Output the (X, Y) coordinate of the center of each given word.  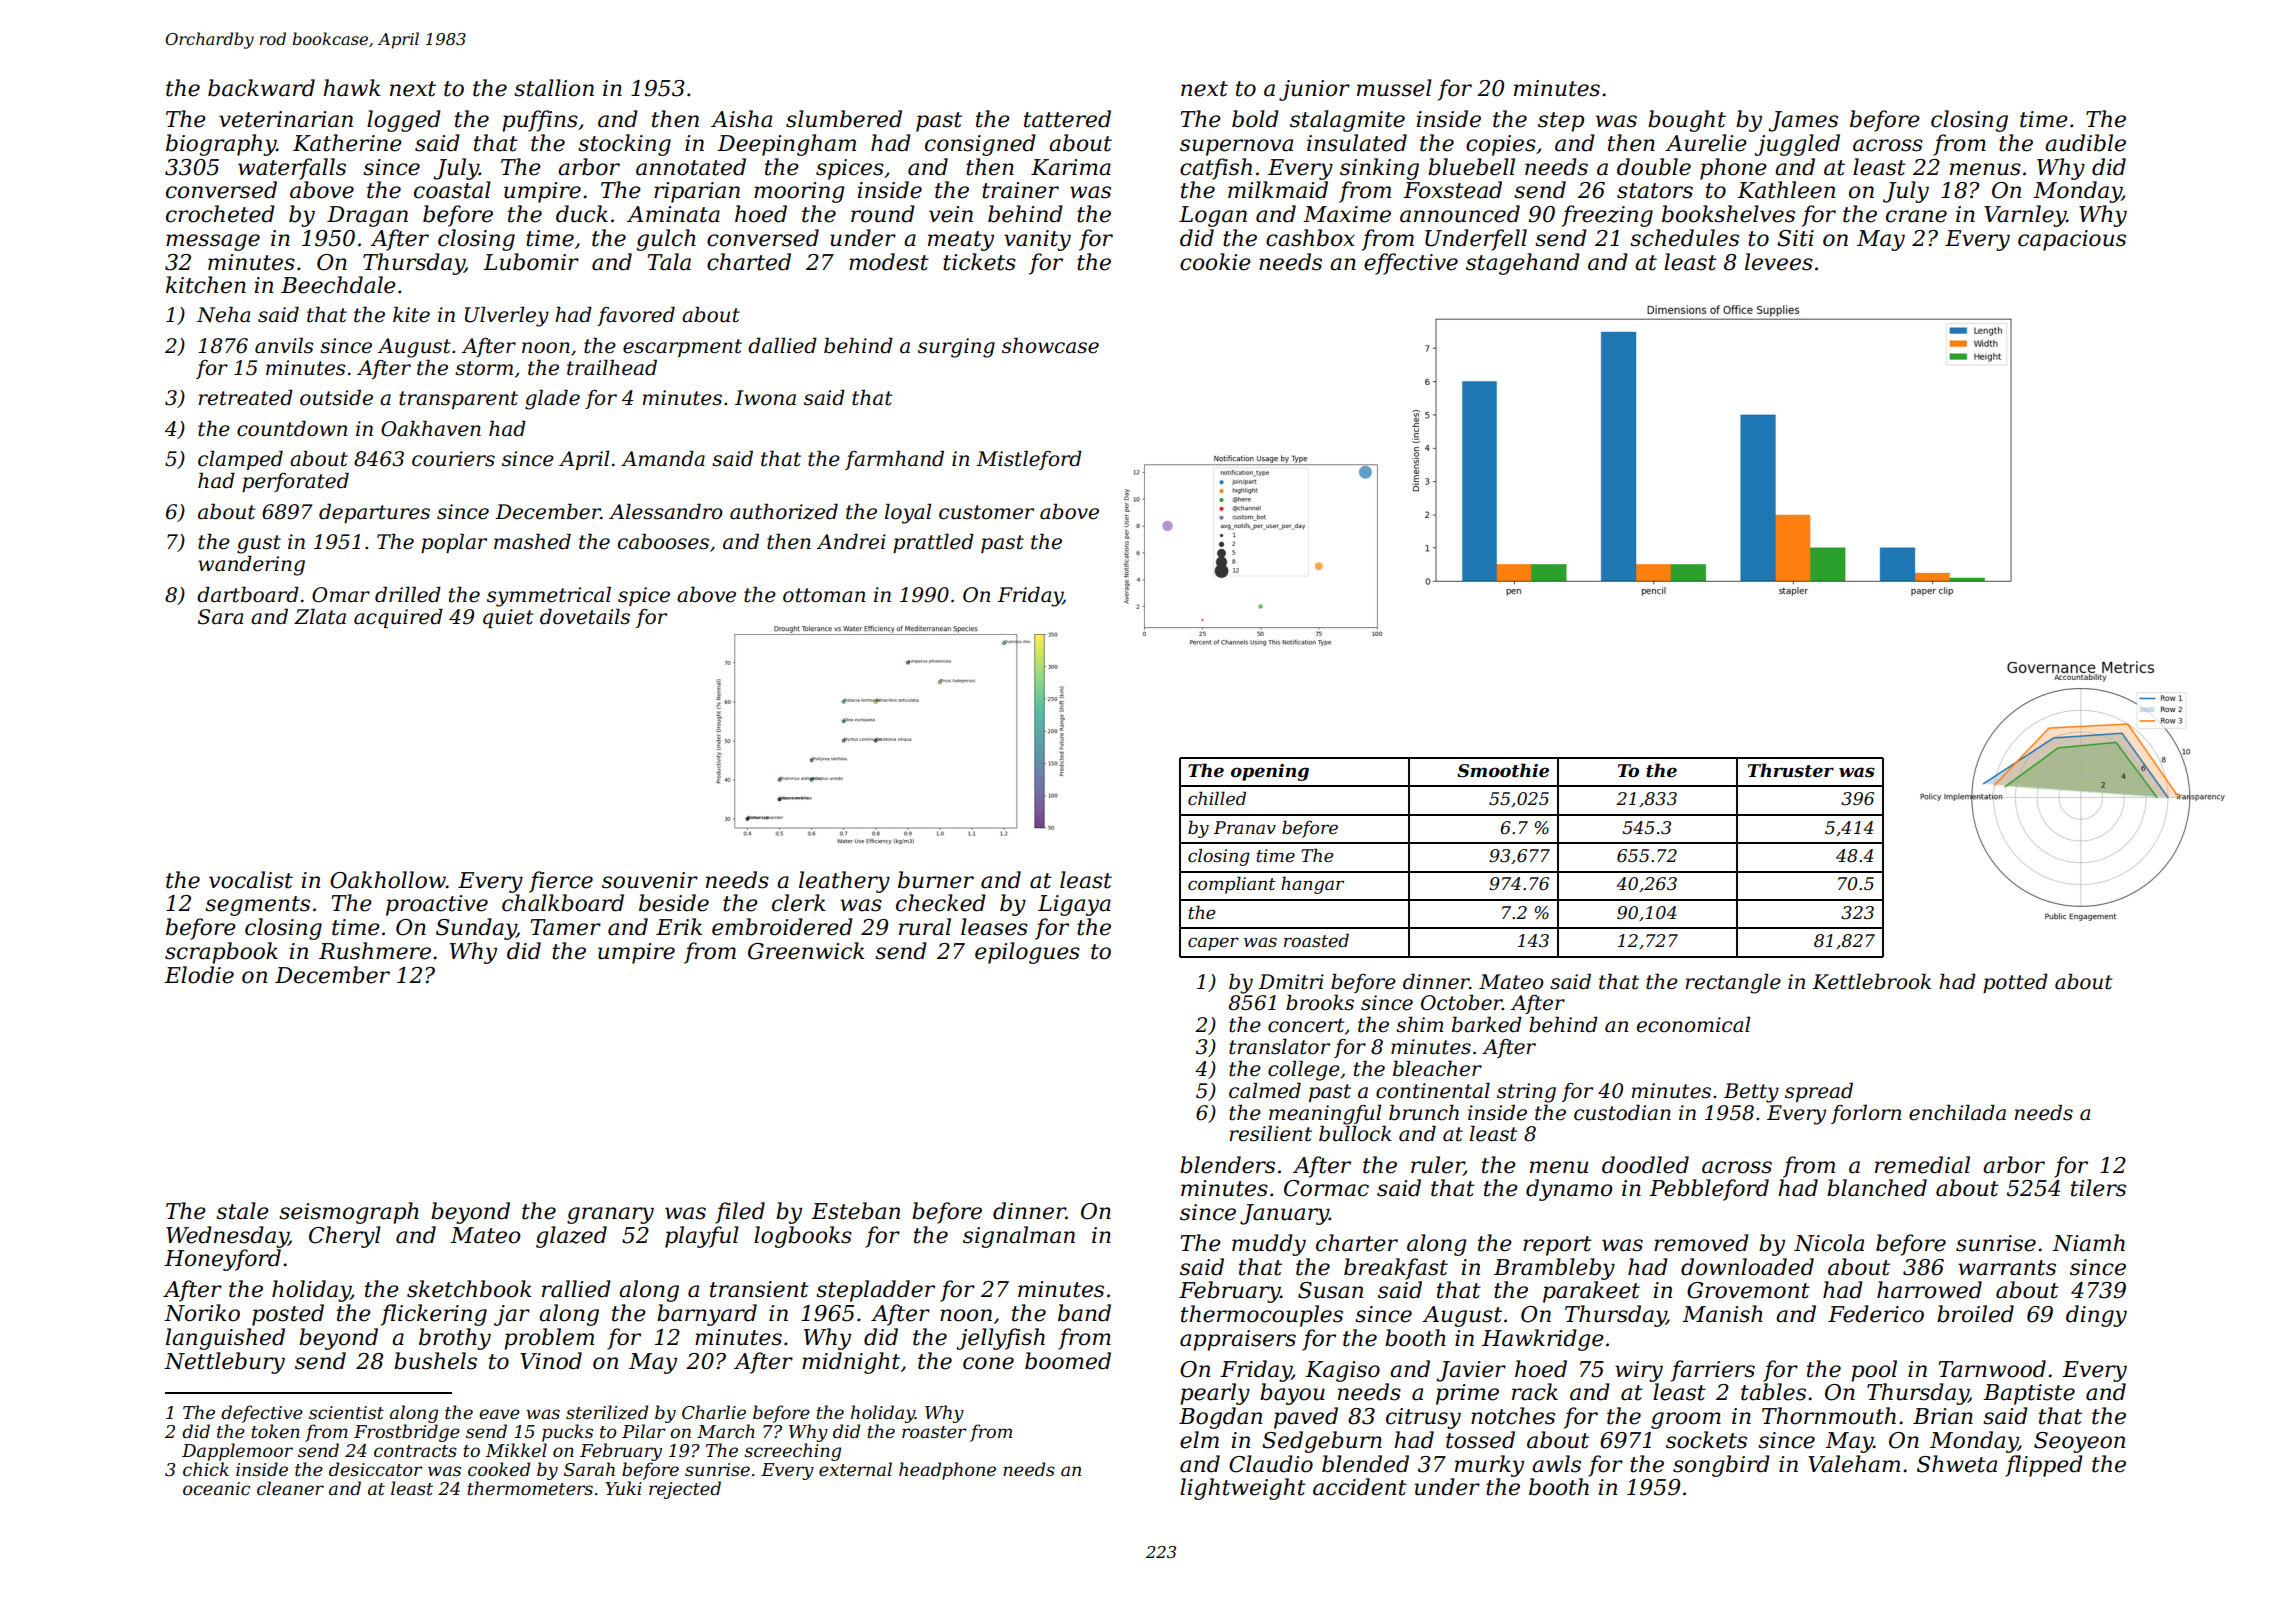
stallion (554, 88)
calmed (1265, 1090)
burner (936, 880)
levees (1779, 262)
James (1803, 121)
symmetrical (549, 596)
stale (242, 1211)
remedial (1922, 1165)
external (855, 1469)
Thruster (1791, 770)
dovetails (585, 616)
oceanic (216, 1489)
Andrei (851, 541)
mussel (1394, 88)
